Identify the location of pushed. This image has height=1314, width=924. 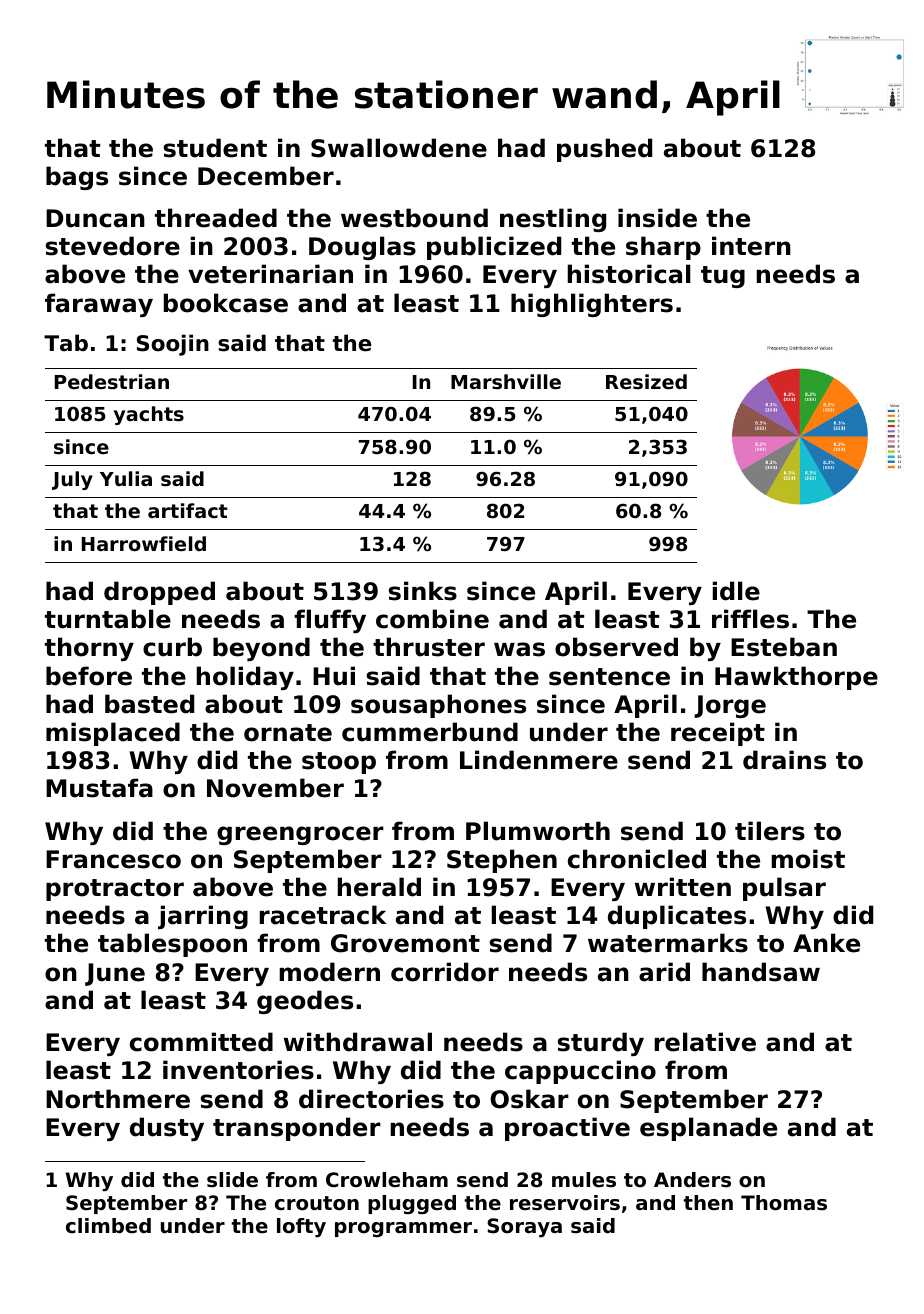
(604, 150).
